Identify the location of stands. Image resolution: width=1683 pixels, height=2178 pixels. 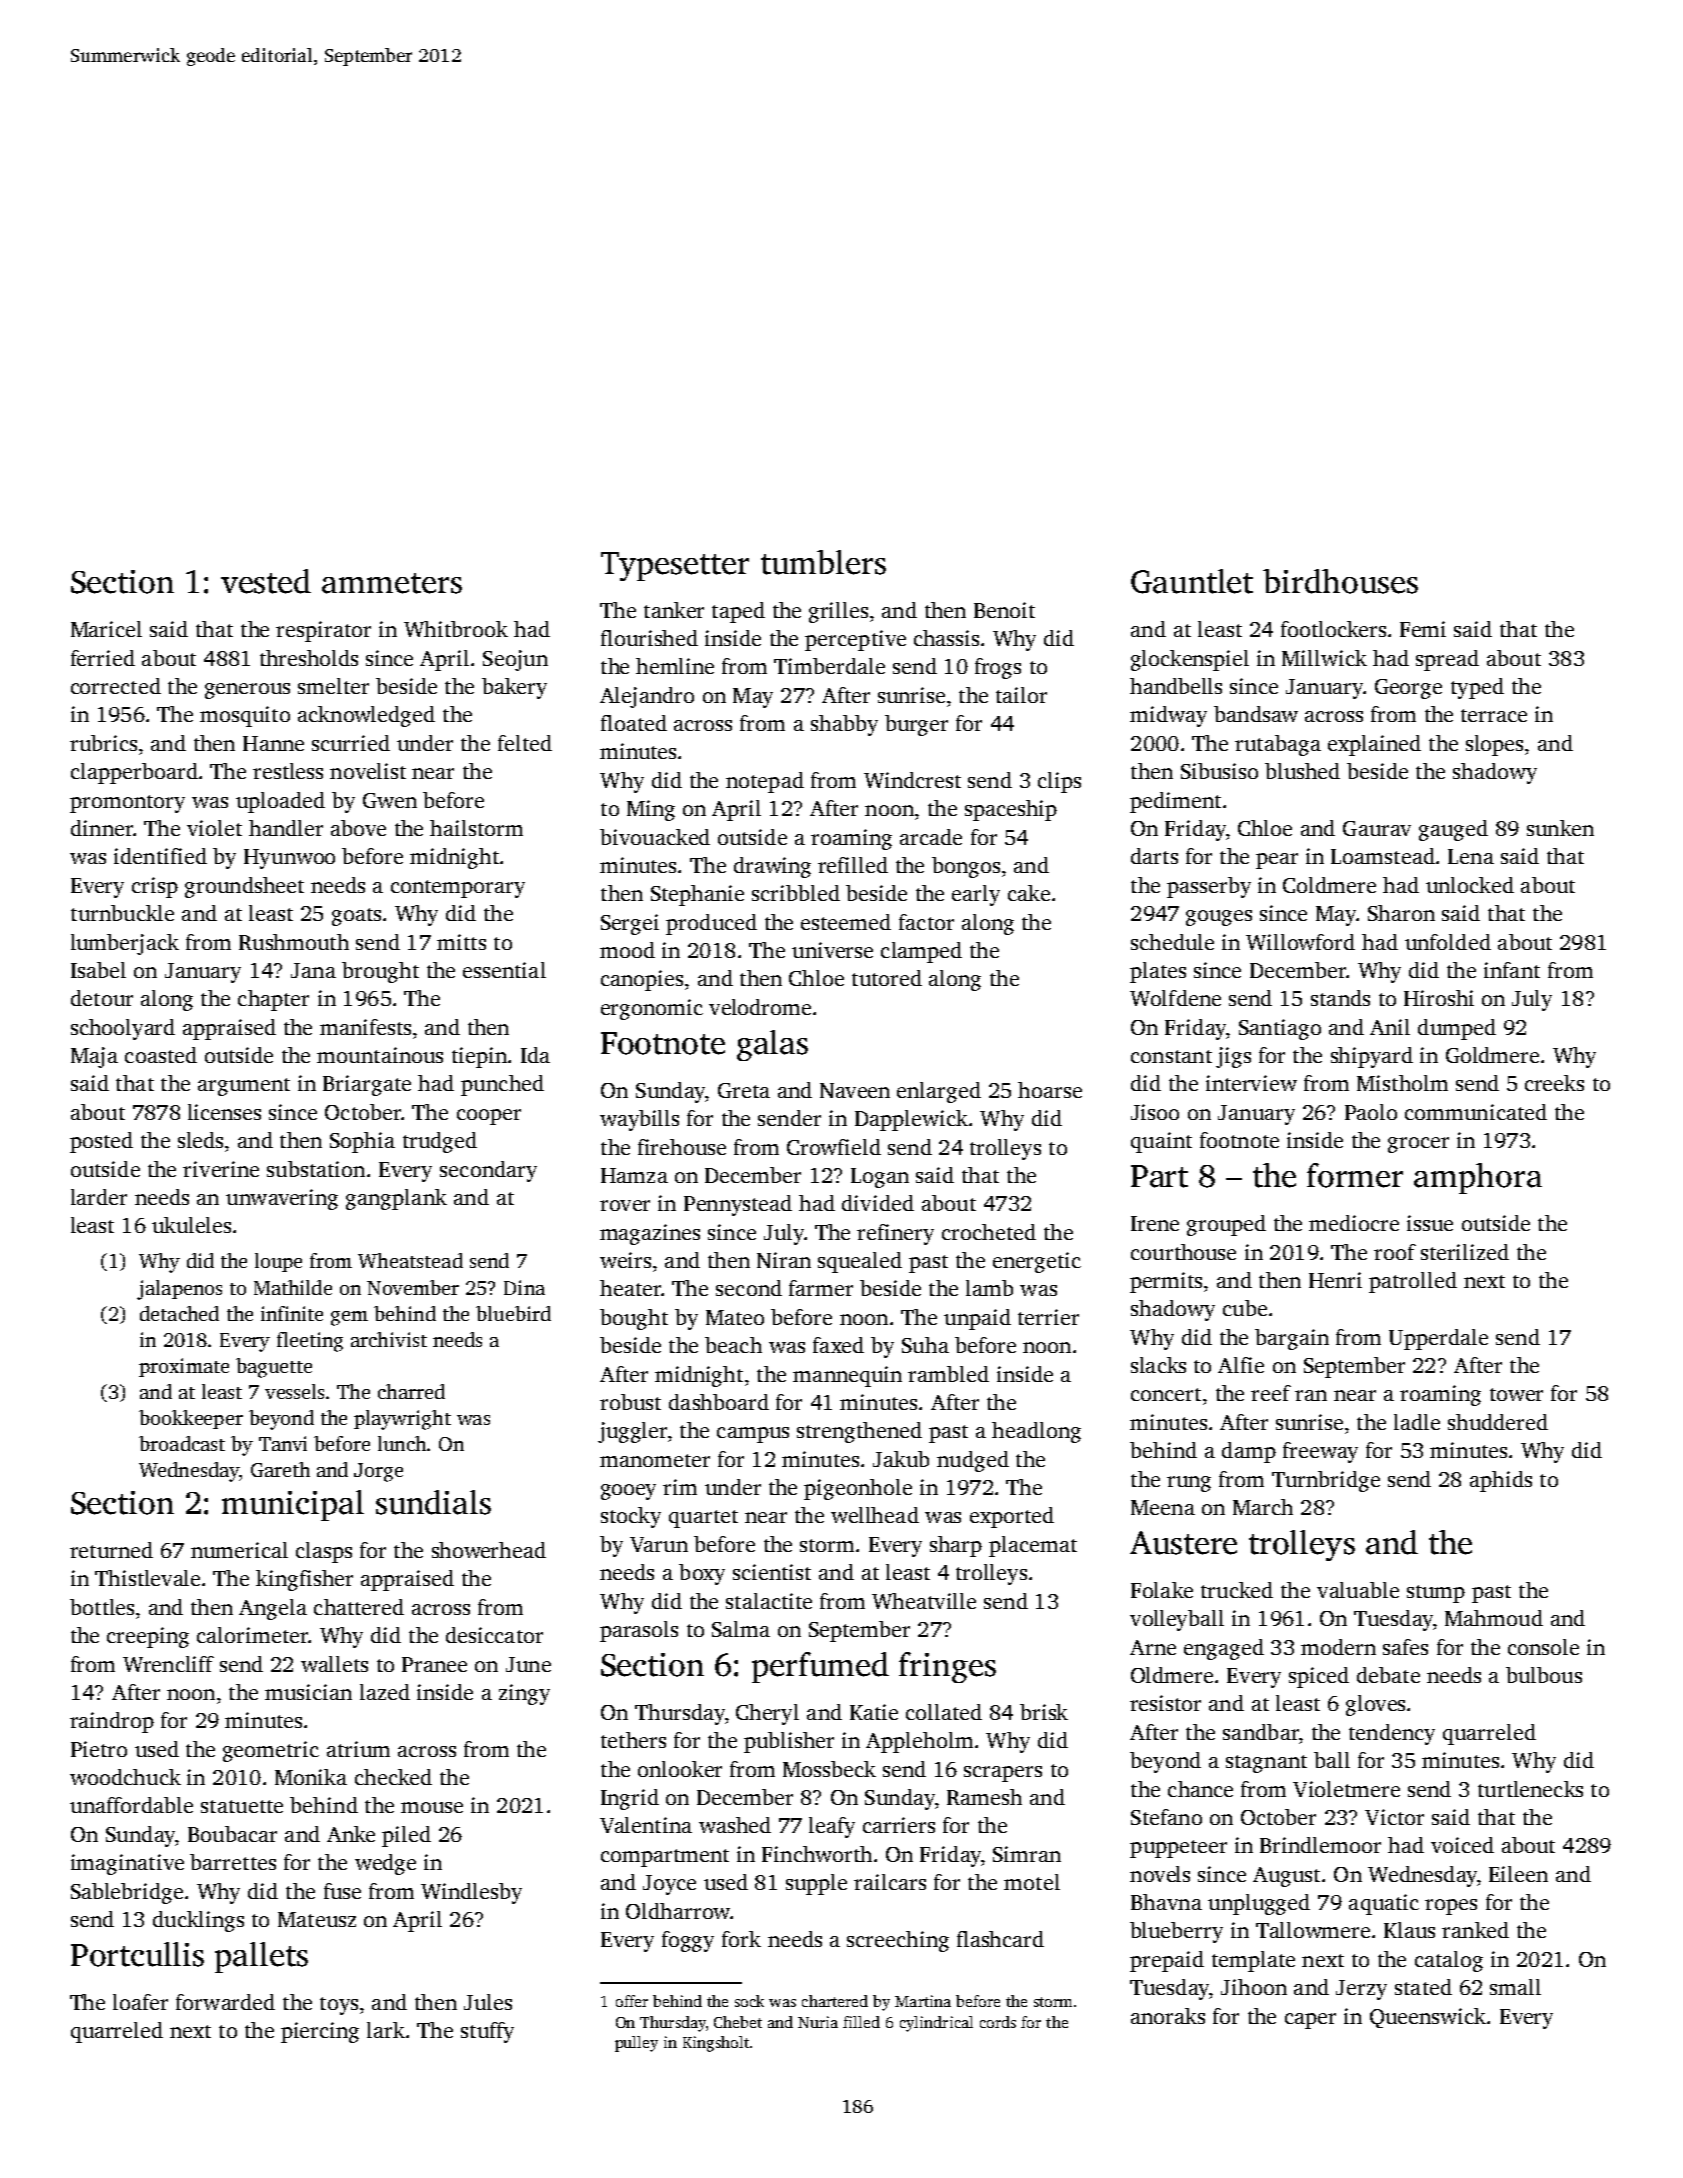
(1340, 998).
